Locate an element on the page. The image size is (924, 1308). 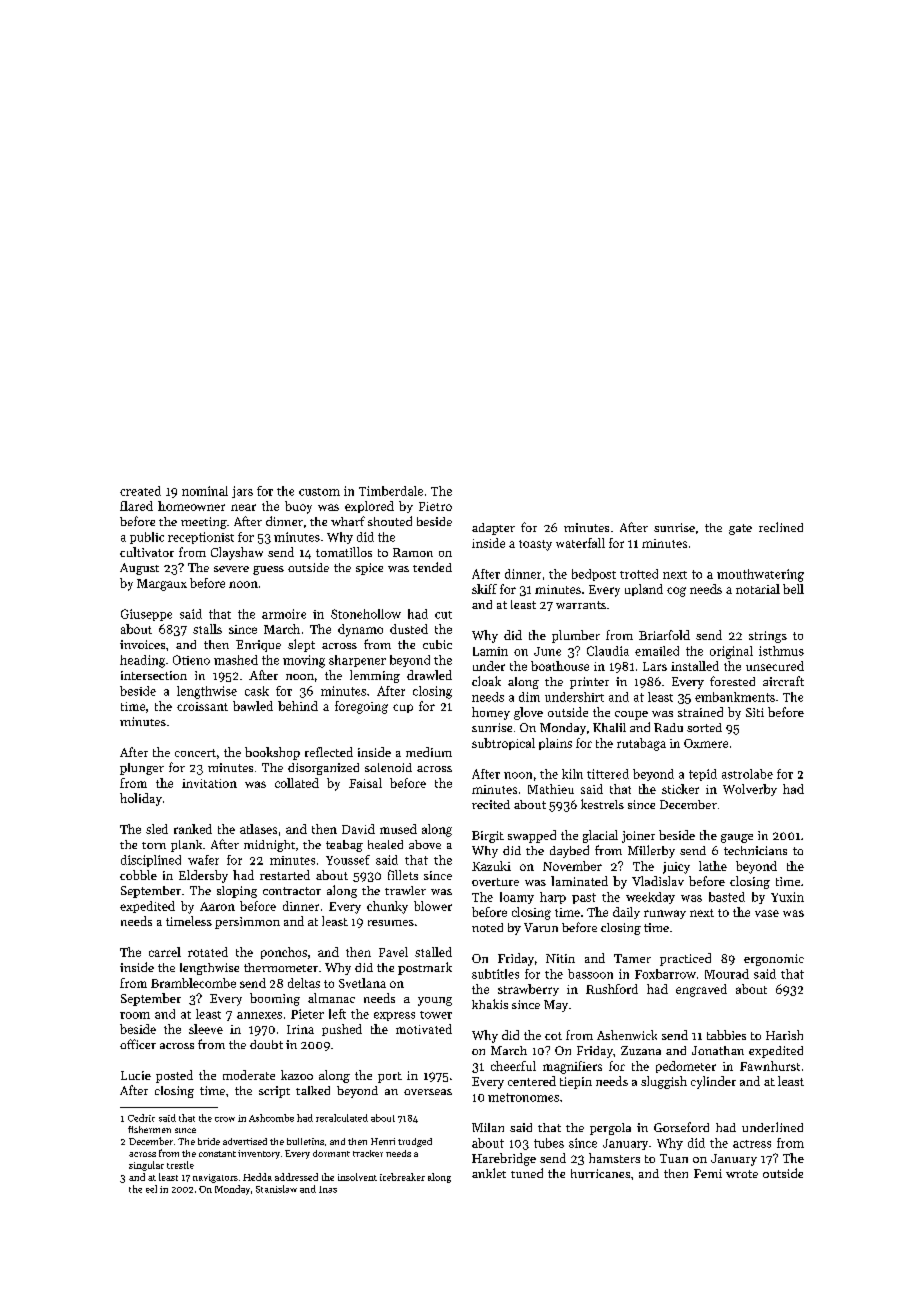
moving is located at coordinates (304, 661).
